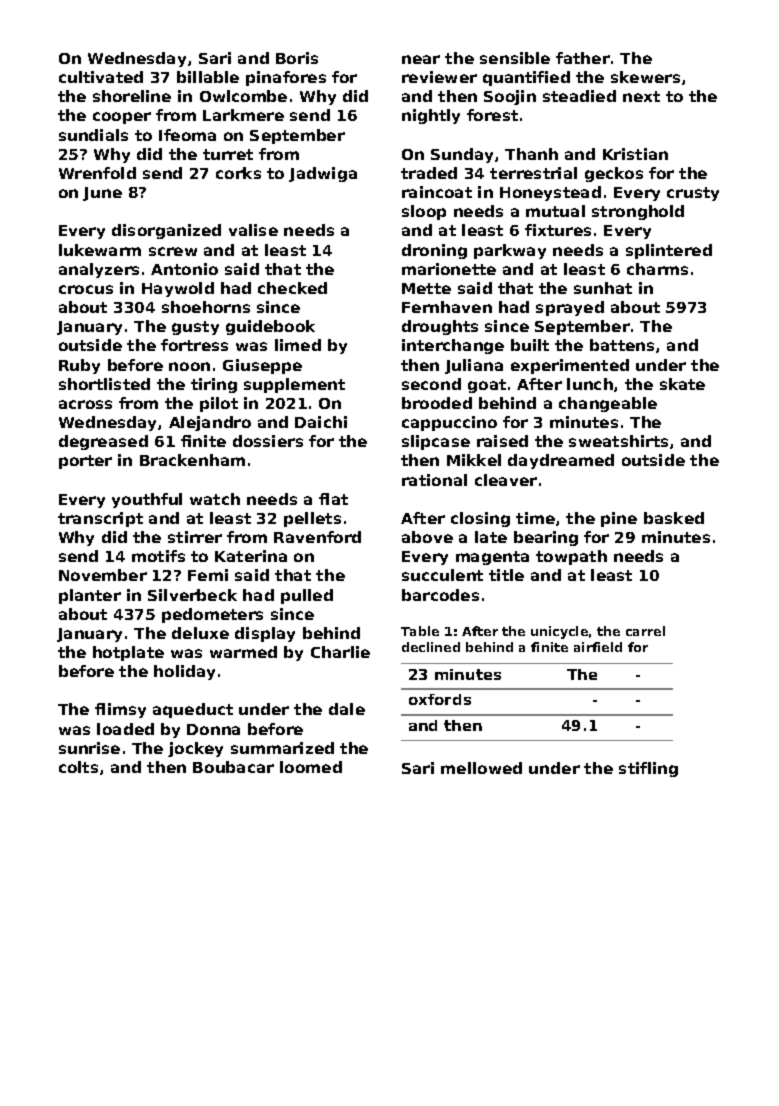  I want to click on cultivated, so click(101, 77).
